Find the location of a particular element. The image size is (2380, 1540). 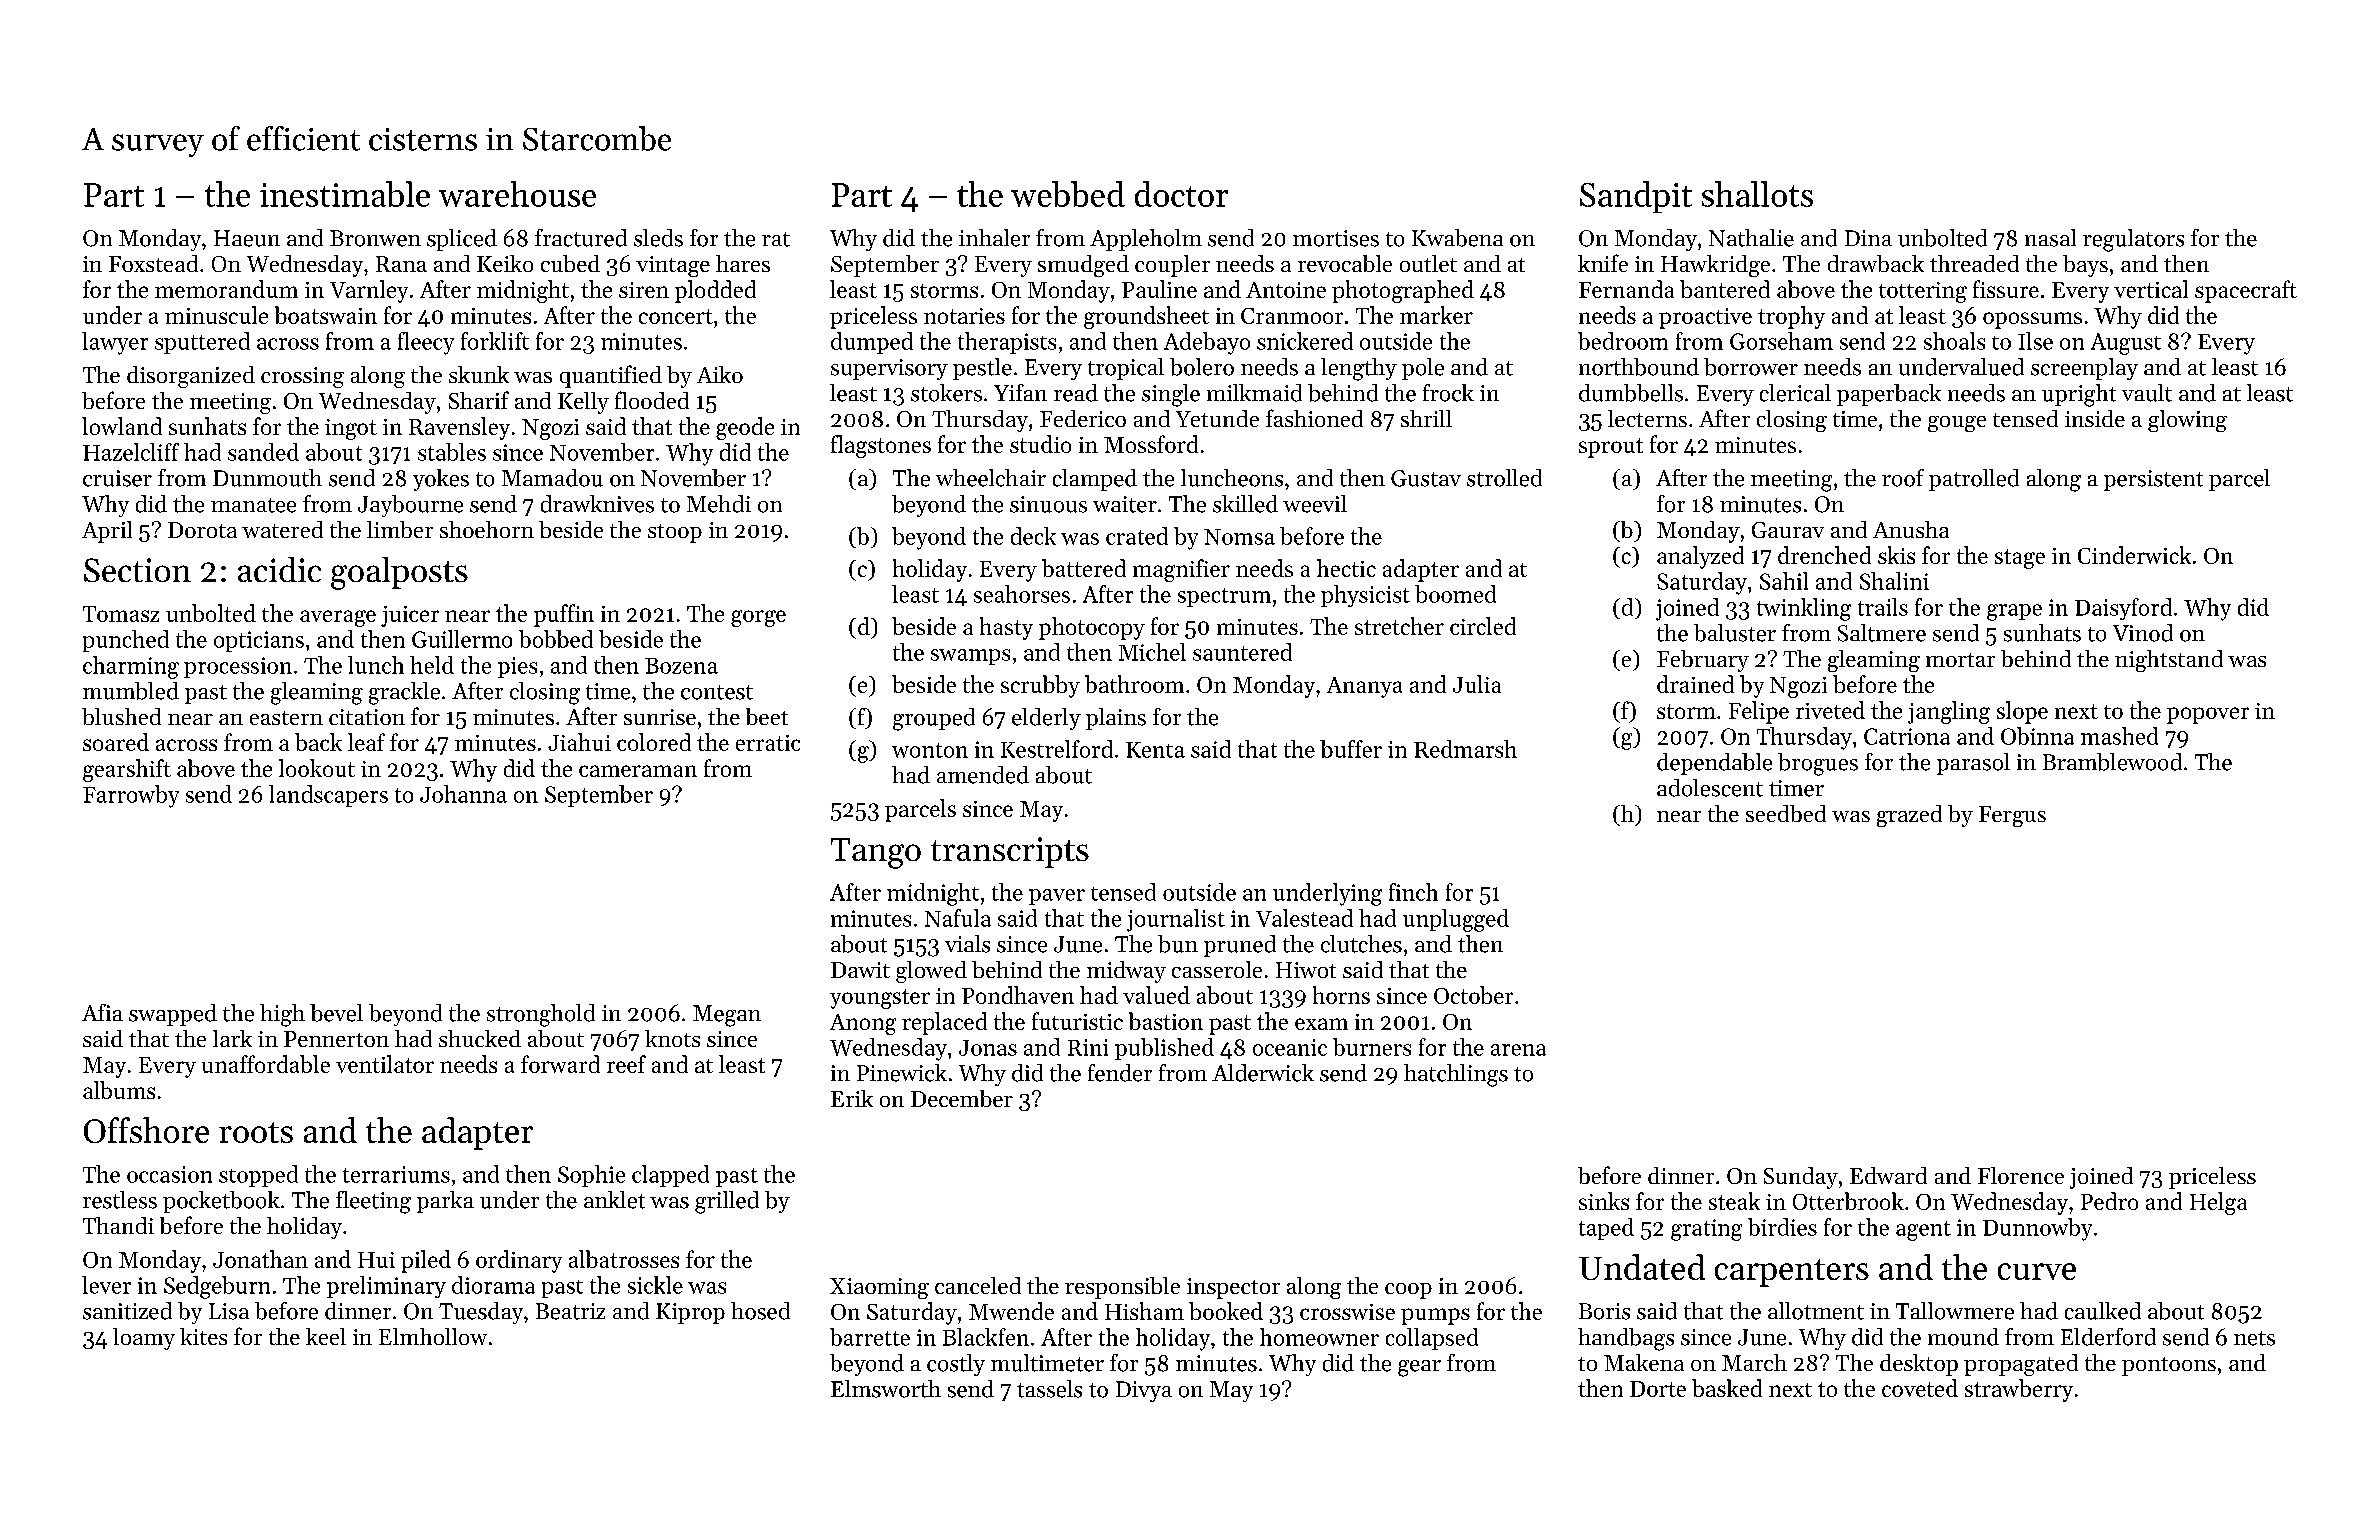

Johanna is located at coordinates (463, 794).
